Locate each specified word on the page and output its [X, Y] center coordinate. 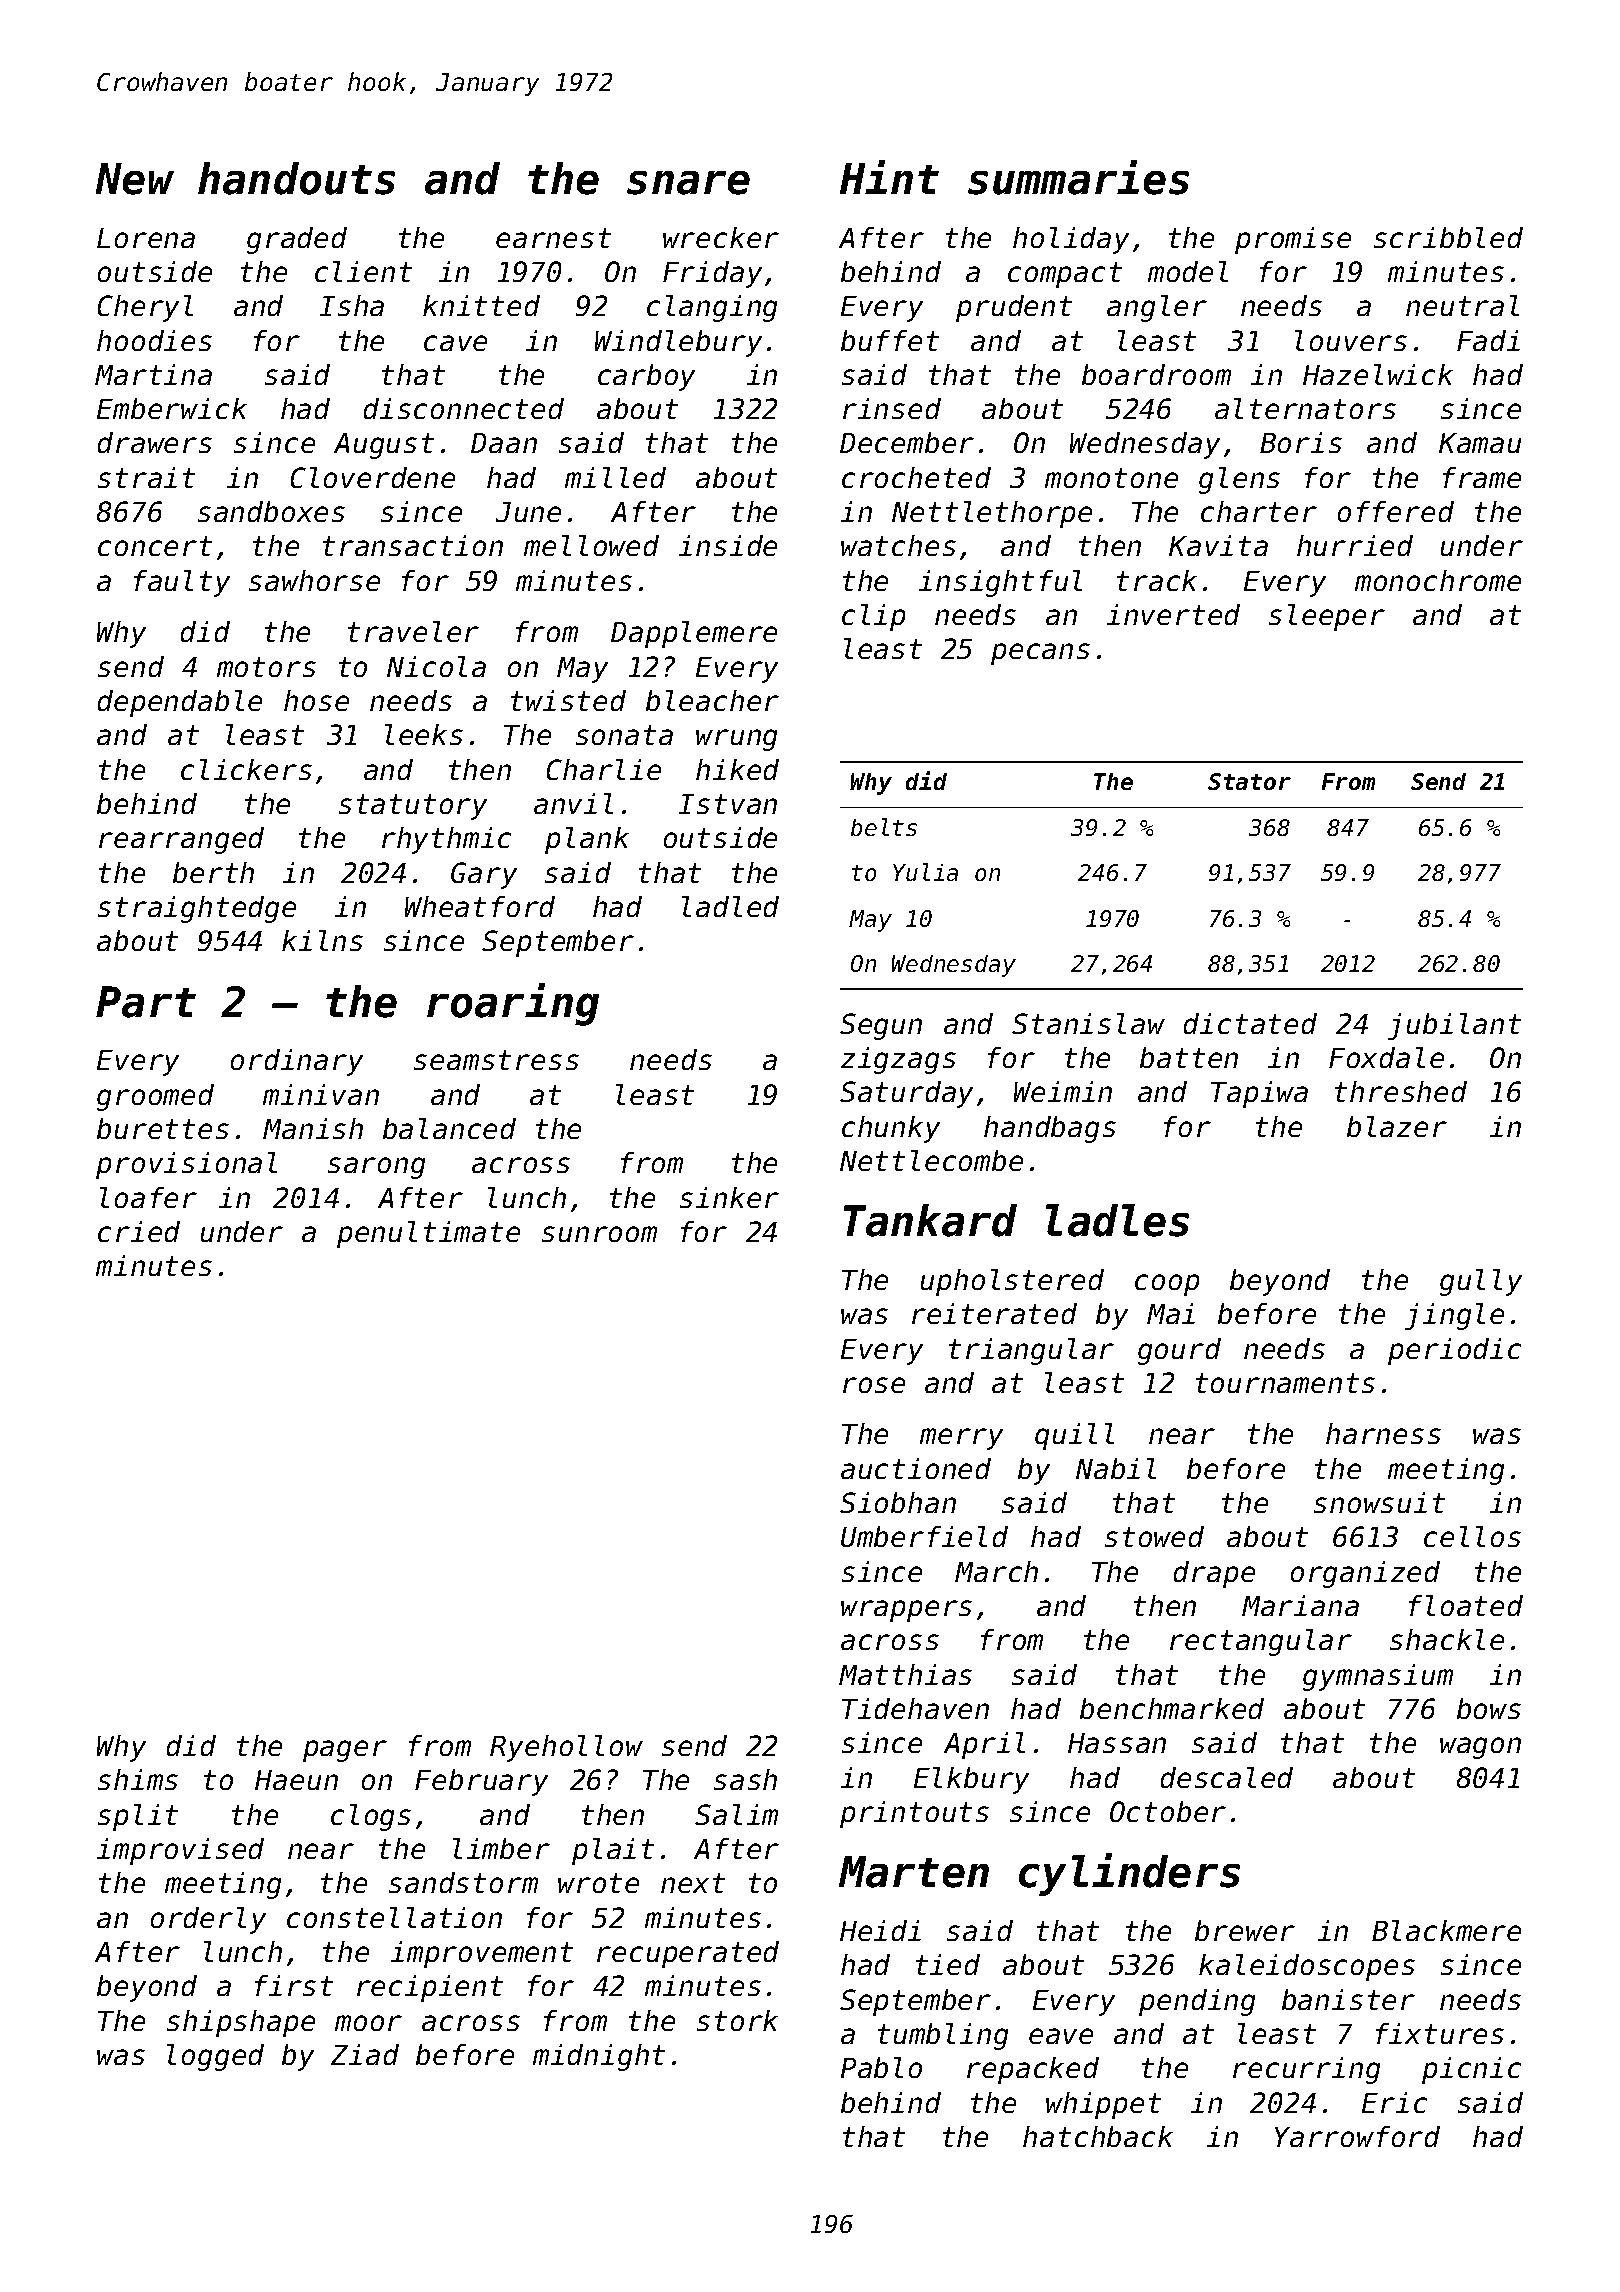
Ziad [365, 2054]
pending [1197, 2002]
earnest [553, 238]
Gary [484, 875]
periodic [1454, 1351]
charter [1259, 511]
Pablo [881, 2067]
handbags [1050, 1129]
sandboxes [271, 511]
